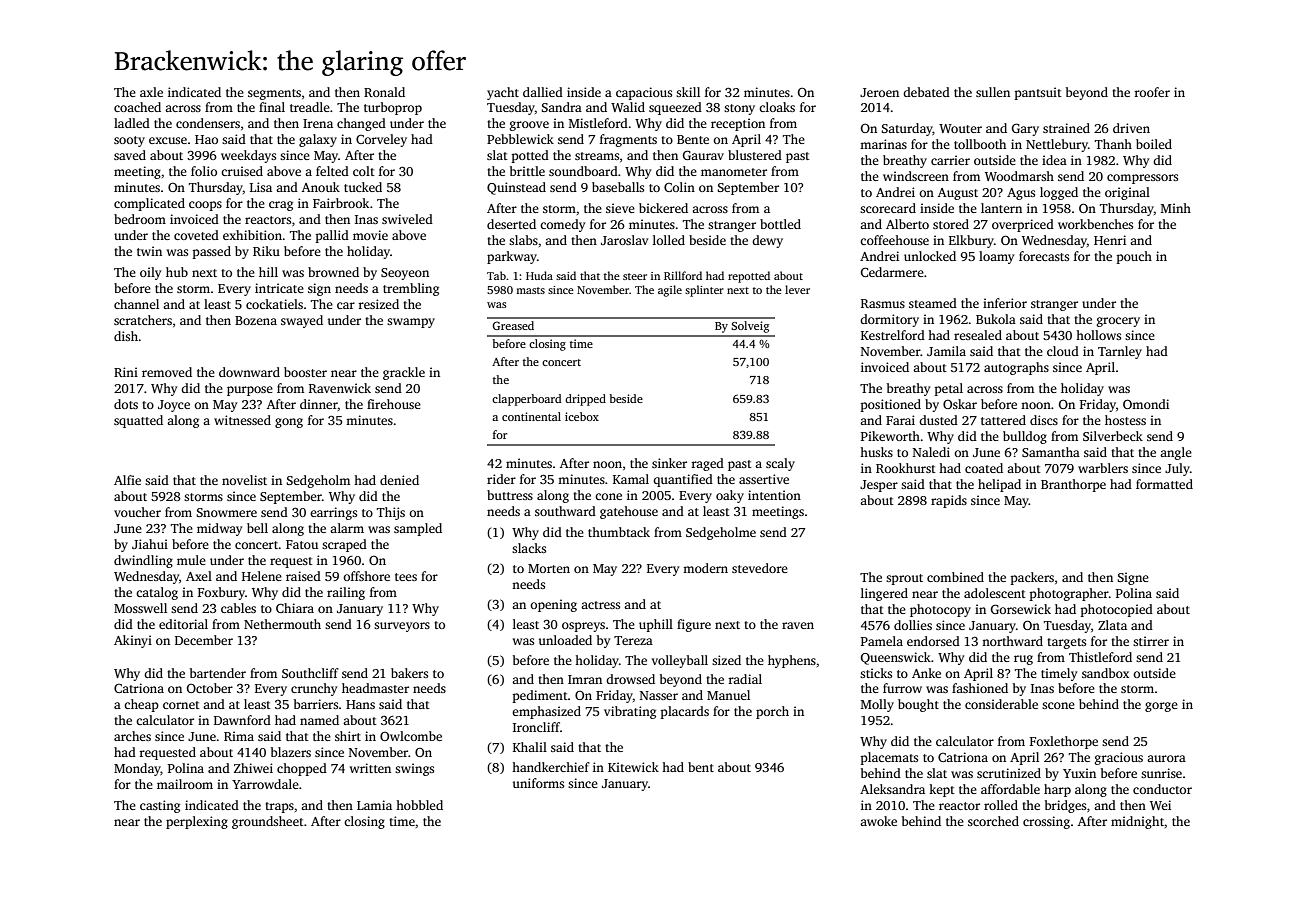 Image resolution: width=1308 pixels, height=924 pixels. I want to click on Pamela, so click(882, 641).
